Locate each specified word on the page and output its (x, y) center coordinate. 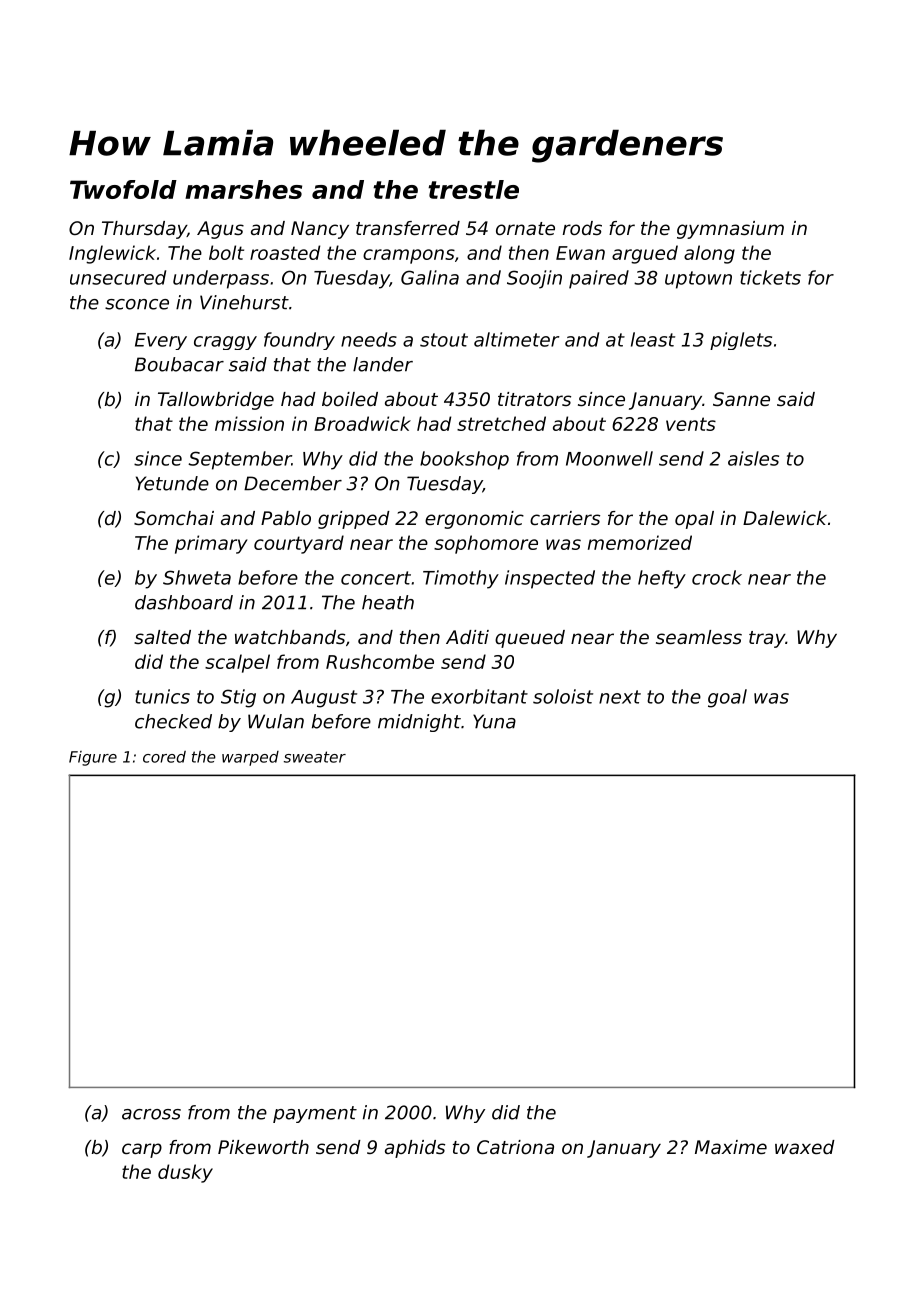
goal (727, 698)
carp (142, 1150)
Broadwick (362, 423)
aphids (415, 1149)
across (151, 1114)
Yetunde (172, 483)
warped (250, 758)
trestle (473, 189)
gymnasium (730, 230)
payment (315, 1114)
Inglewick (112, 254)
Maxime (731, 1147)
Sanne (741, 399)
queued (530, 639)
